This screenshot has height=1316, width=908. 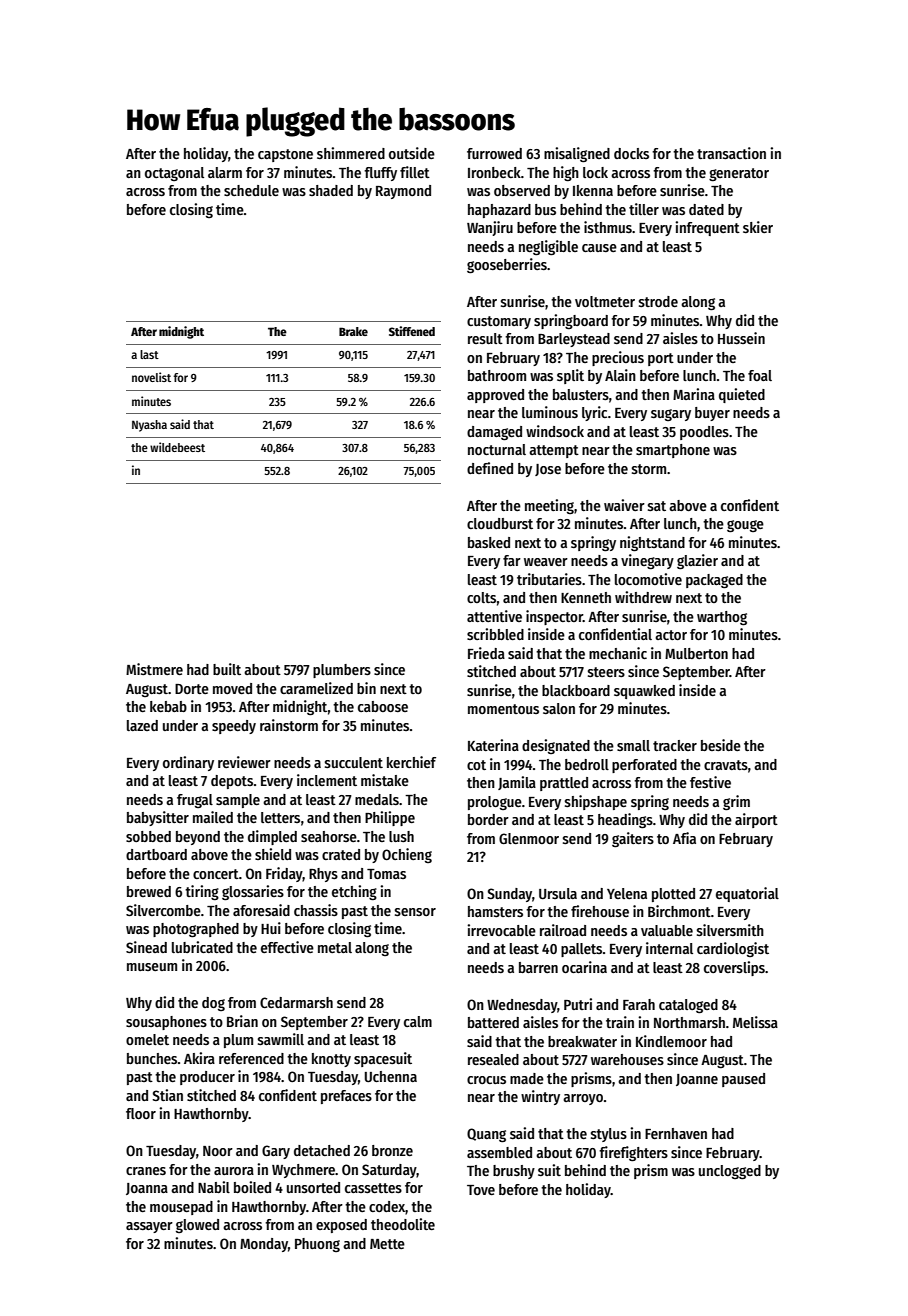 I want to click on docks, so click(x=631, y=153).
